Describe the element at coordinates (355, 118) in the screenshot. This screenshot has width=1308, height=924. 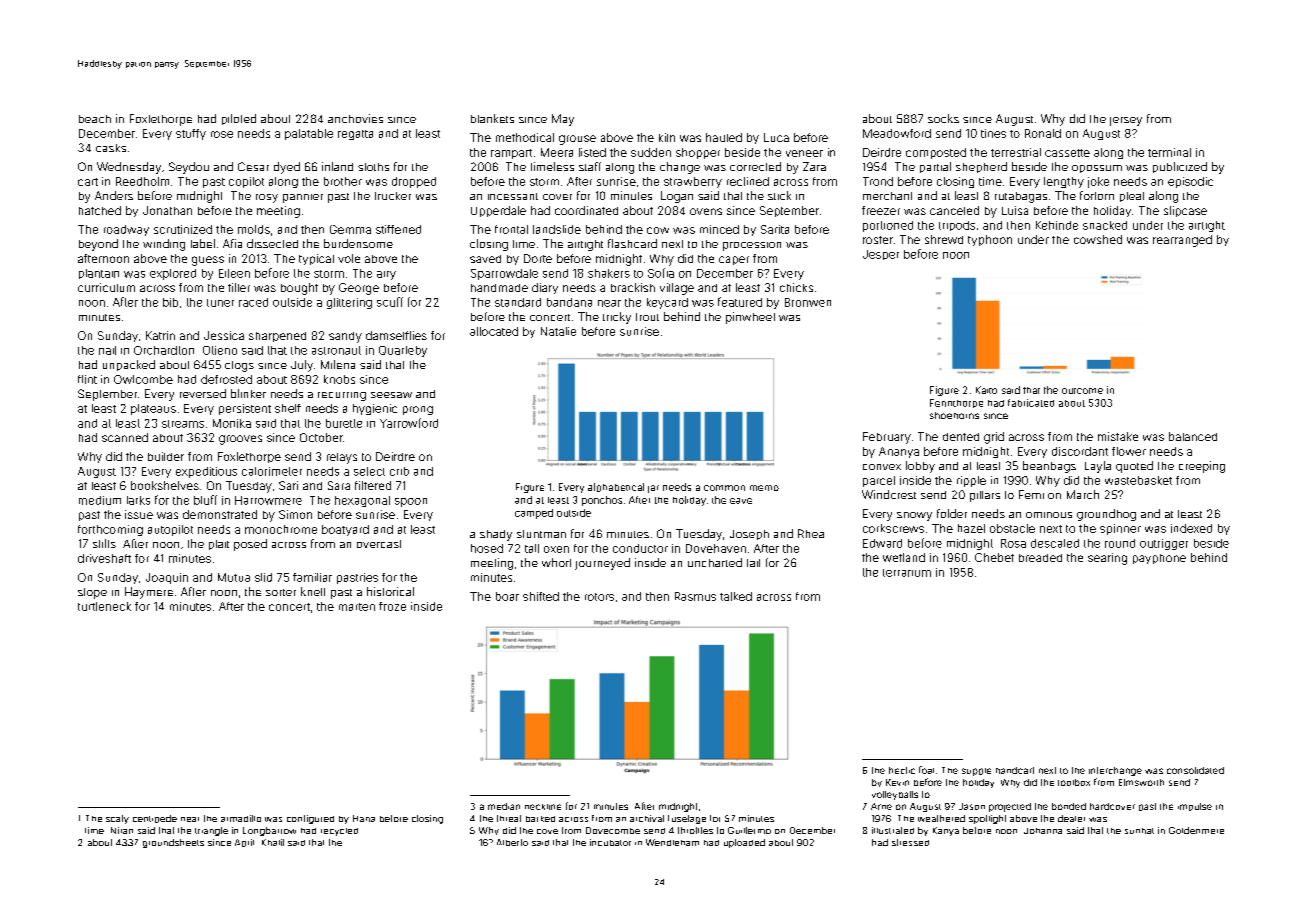
I see `anchovies` at that location.
